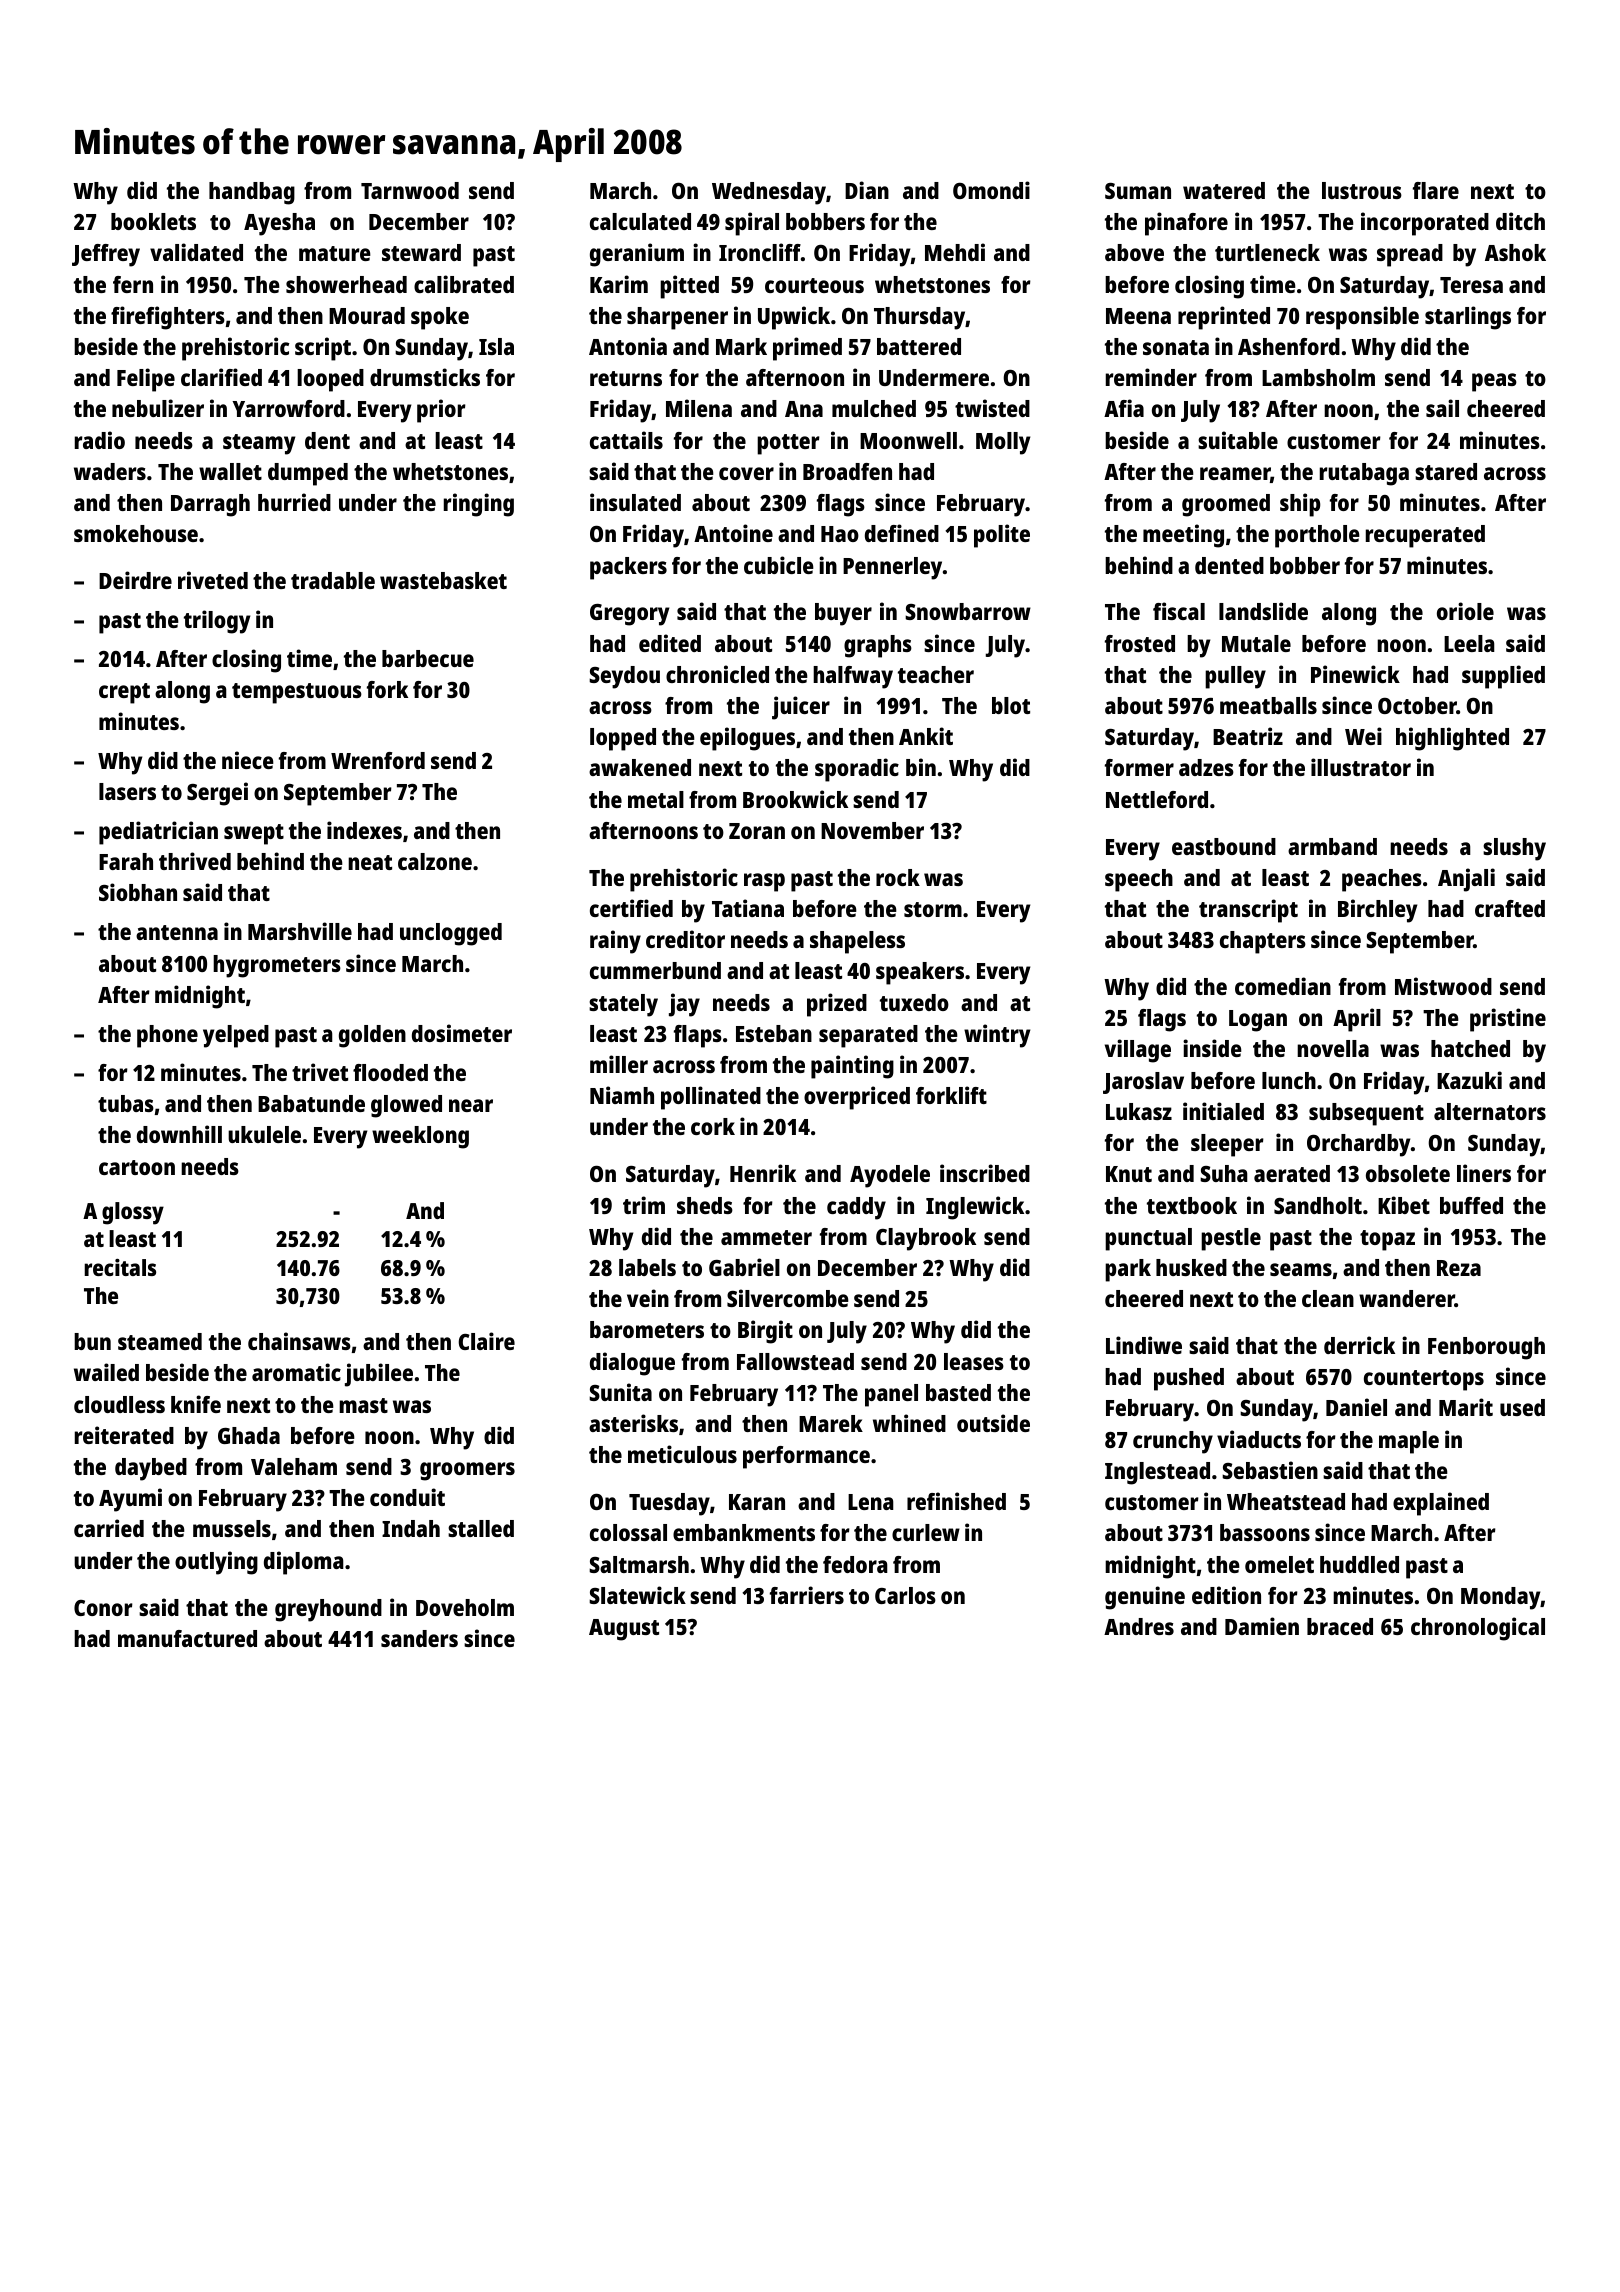 The width and height of the screenshot is (1620, 2292). I want to click on wallet, so click(230, 471).
